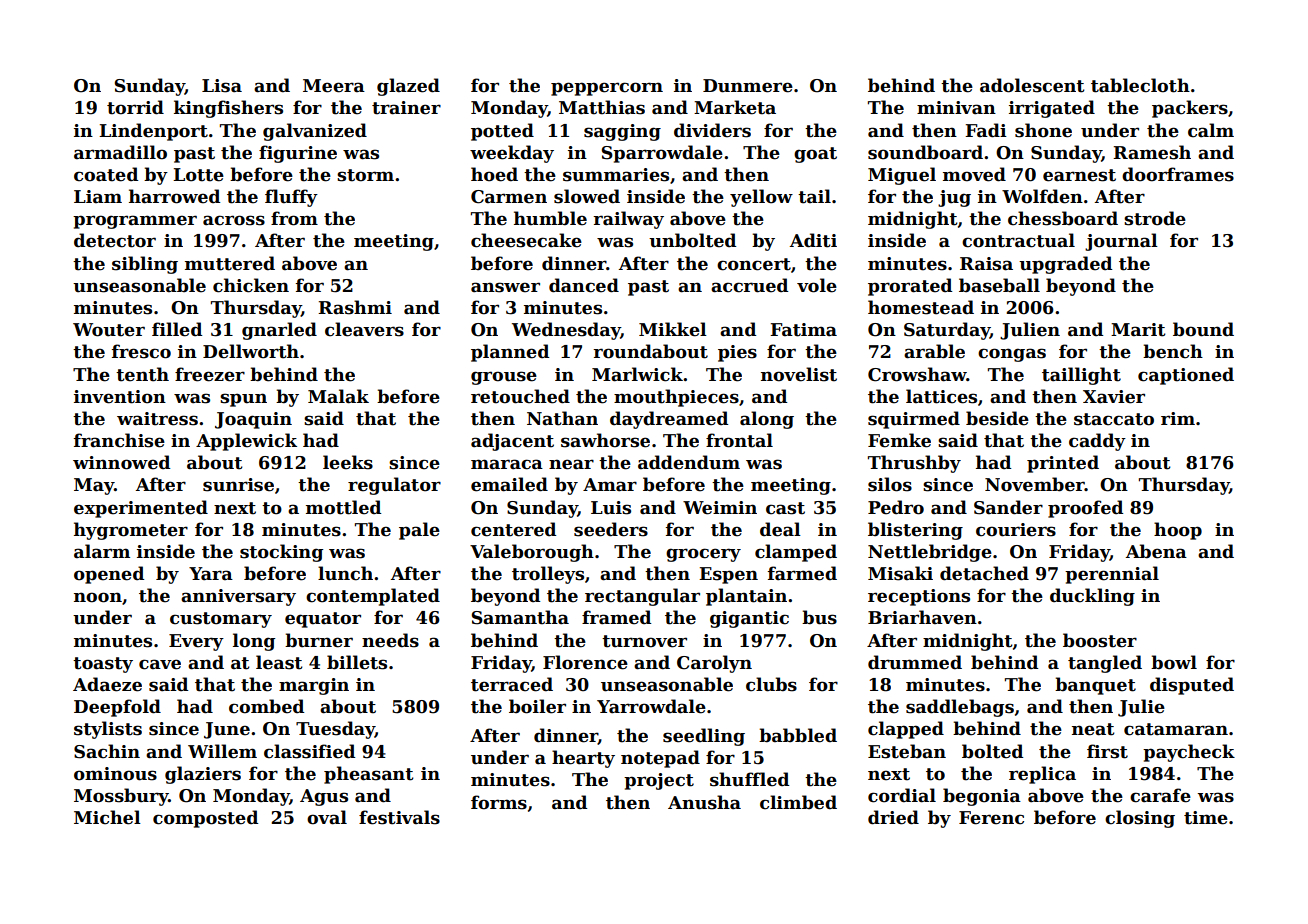  What do you see at coordinates (108, 730) in the image?
I see `stylists` at bounding box center [108, 730].
